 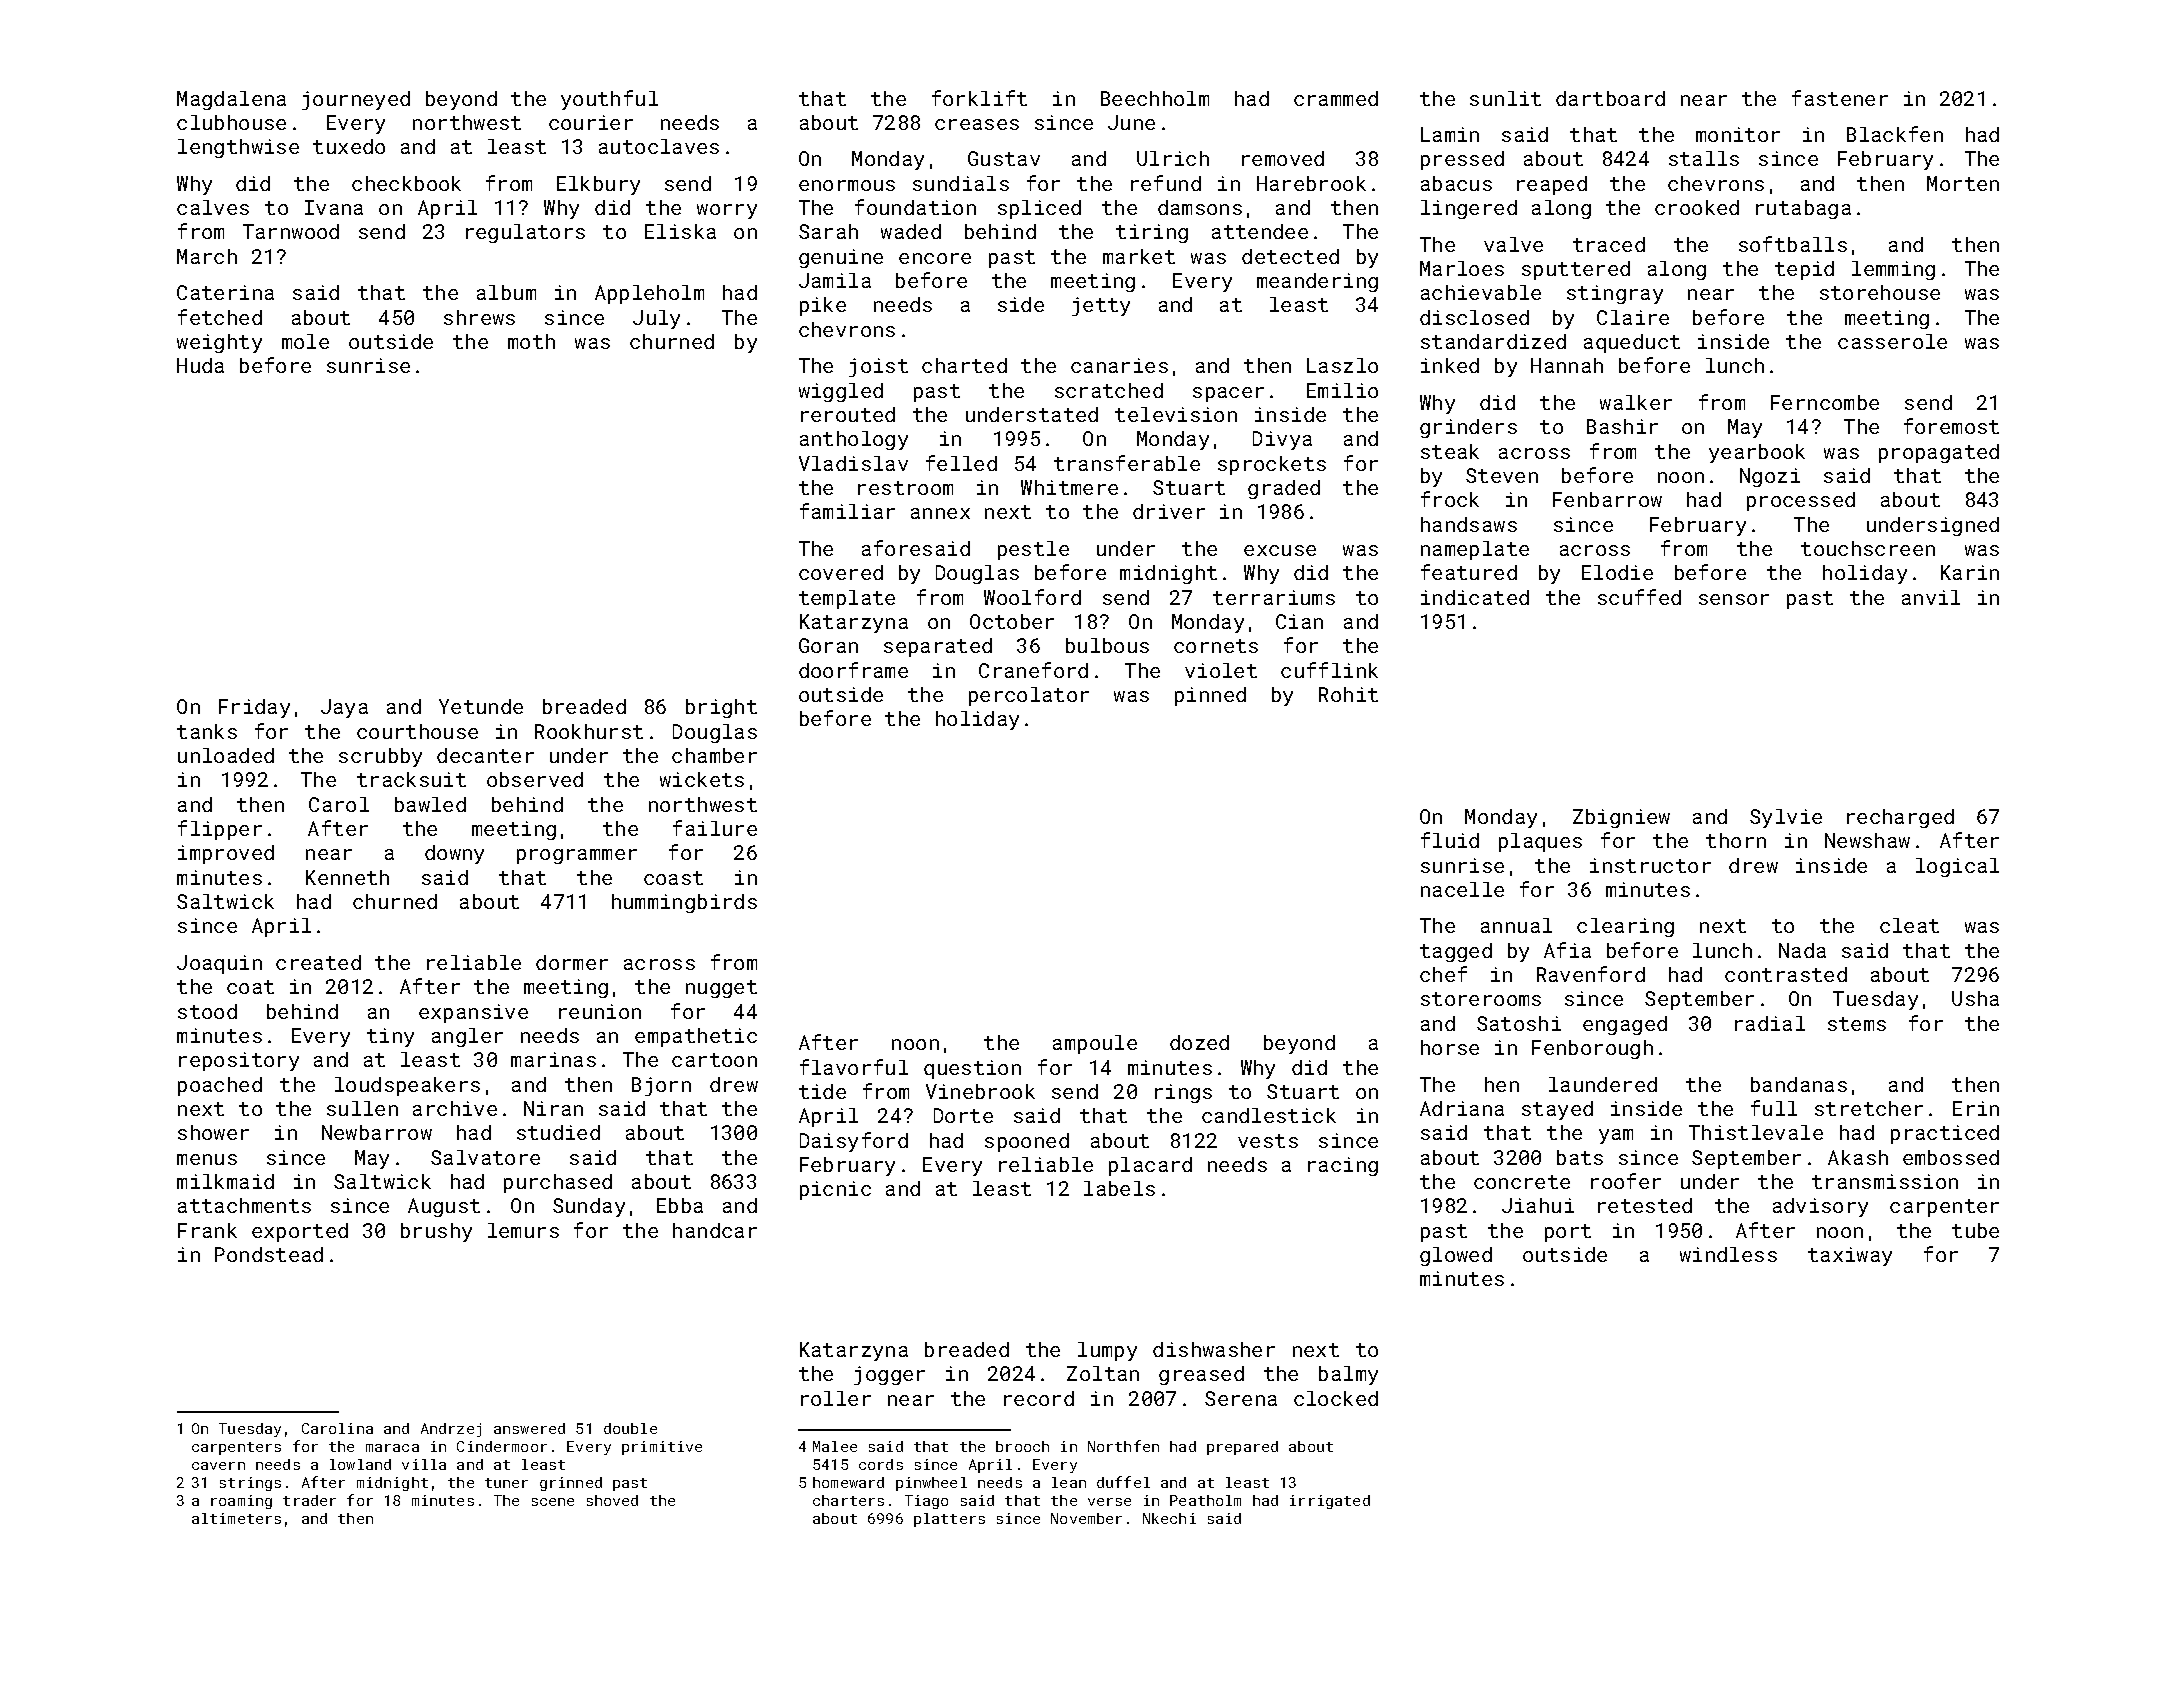 I want to click on double, so click(x=630, y=1428).
